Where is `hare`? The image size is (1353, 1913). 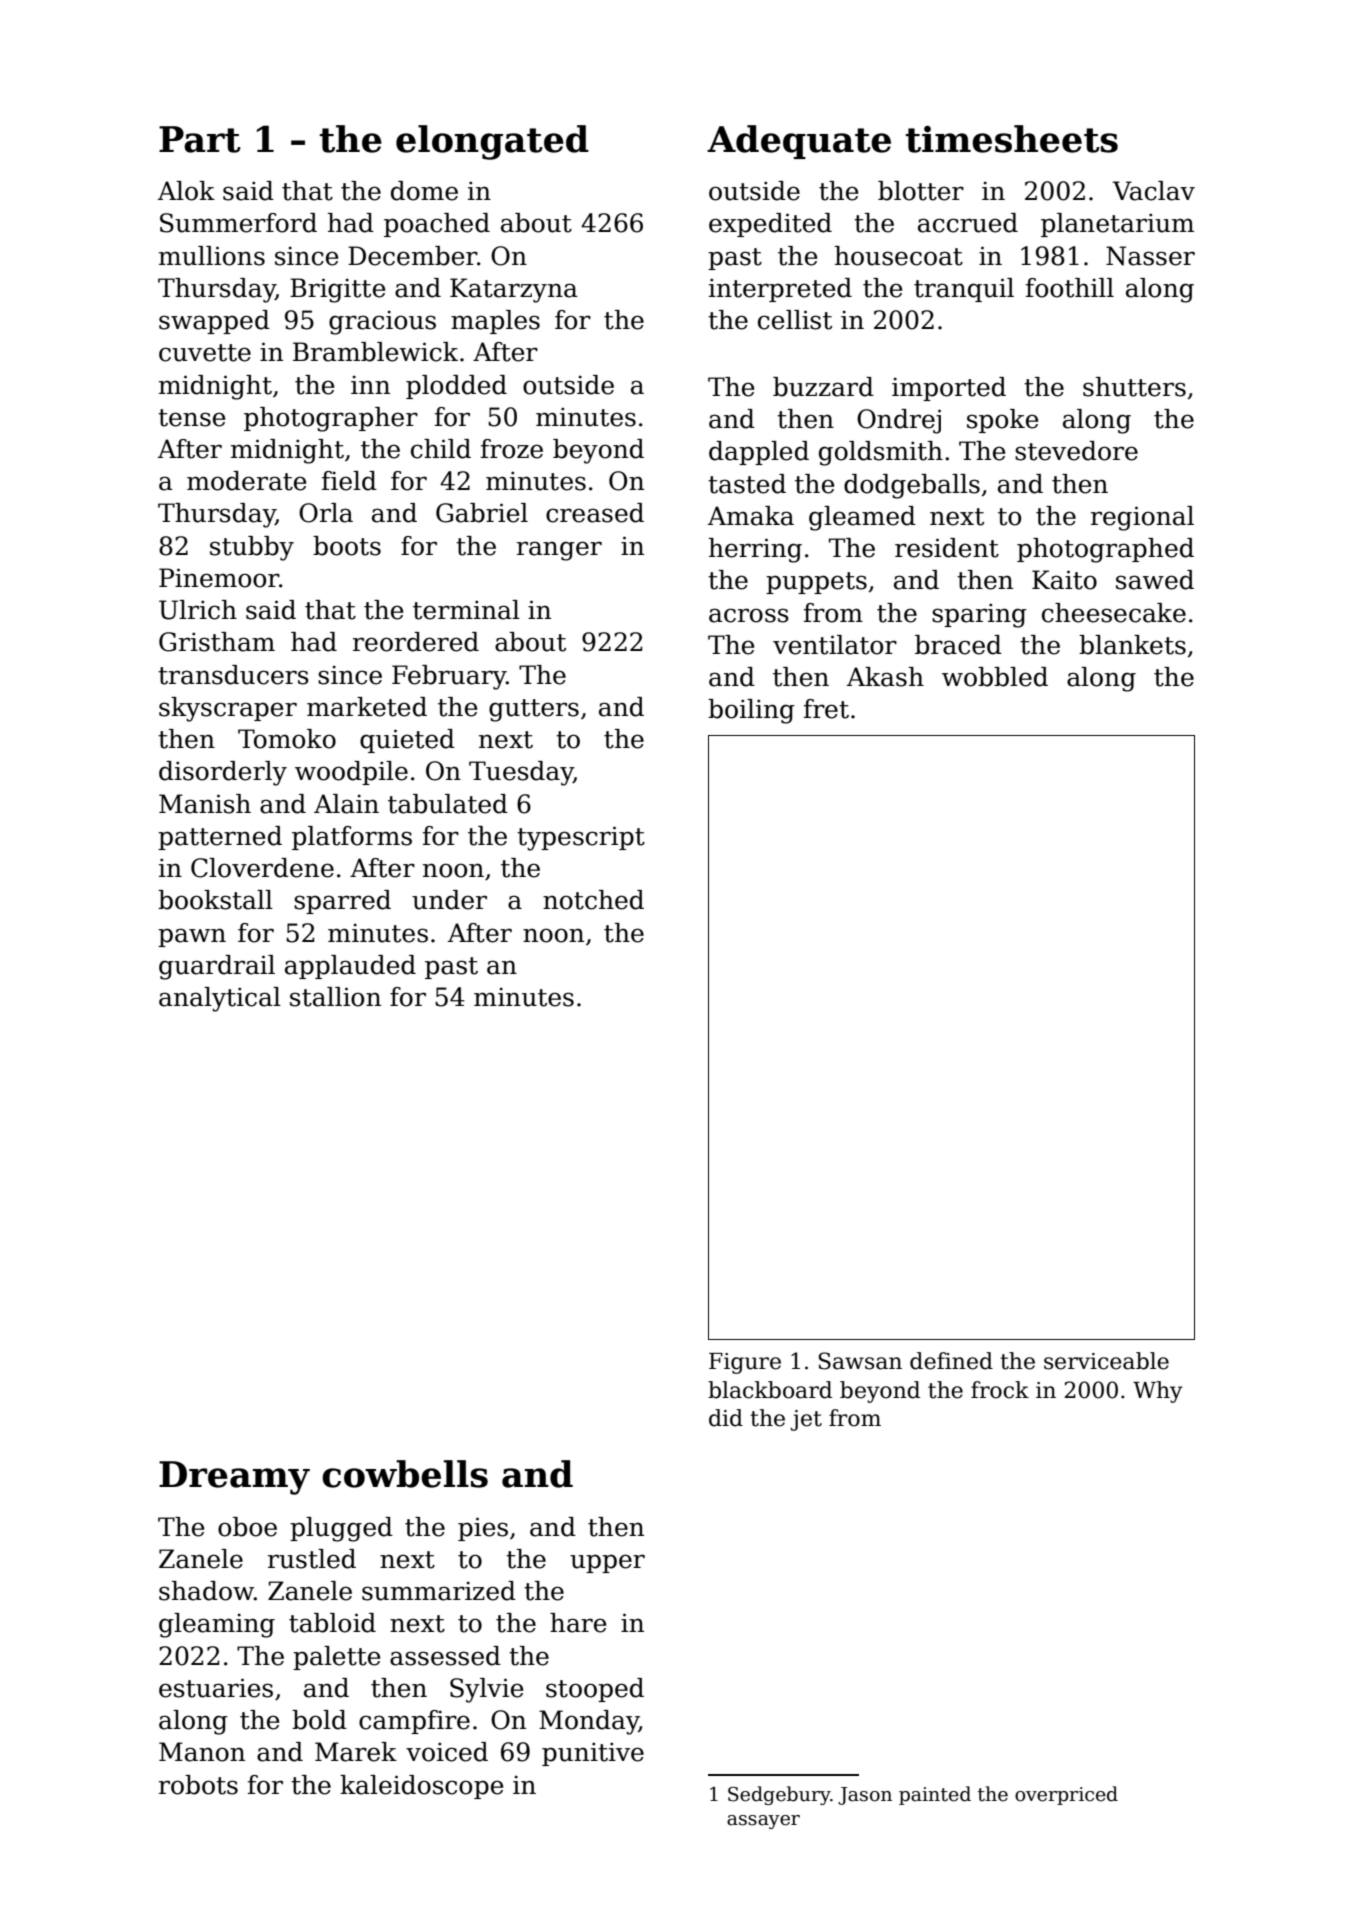 hare is located at coordinates (578, 1623).
